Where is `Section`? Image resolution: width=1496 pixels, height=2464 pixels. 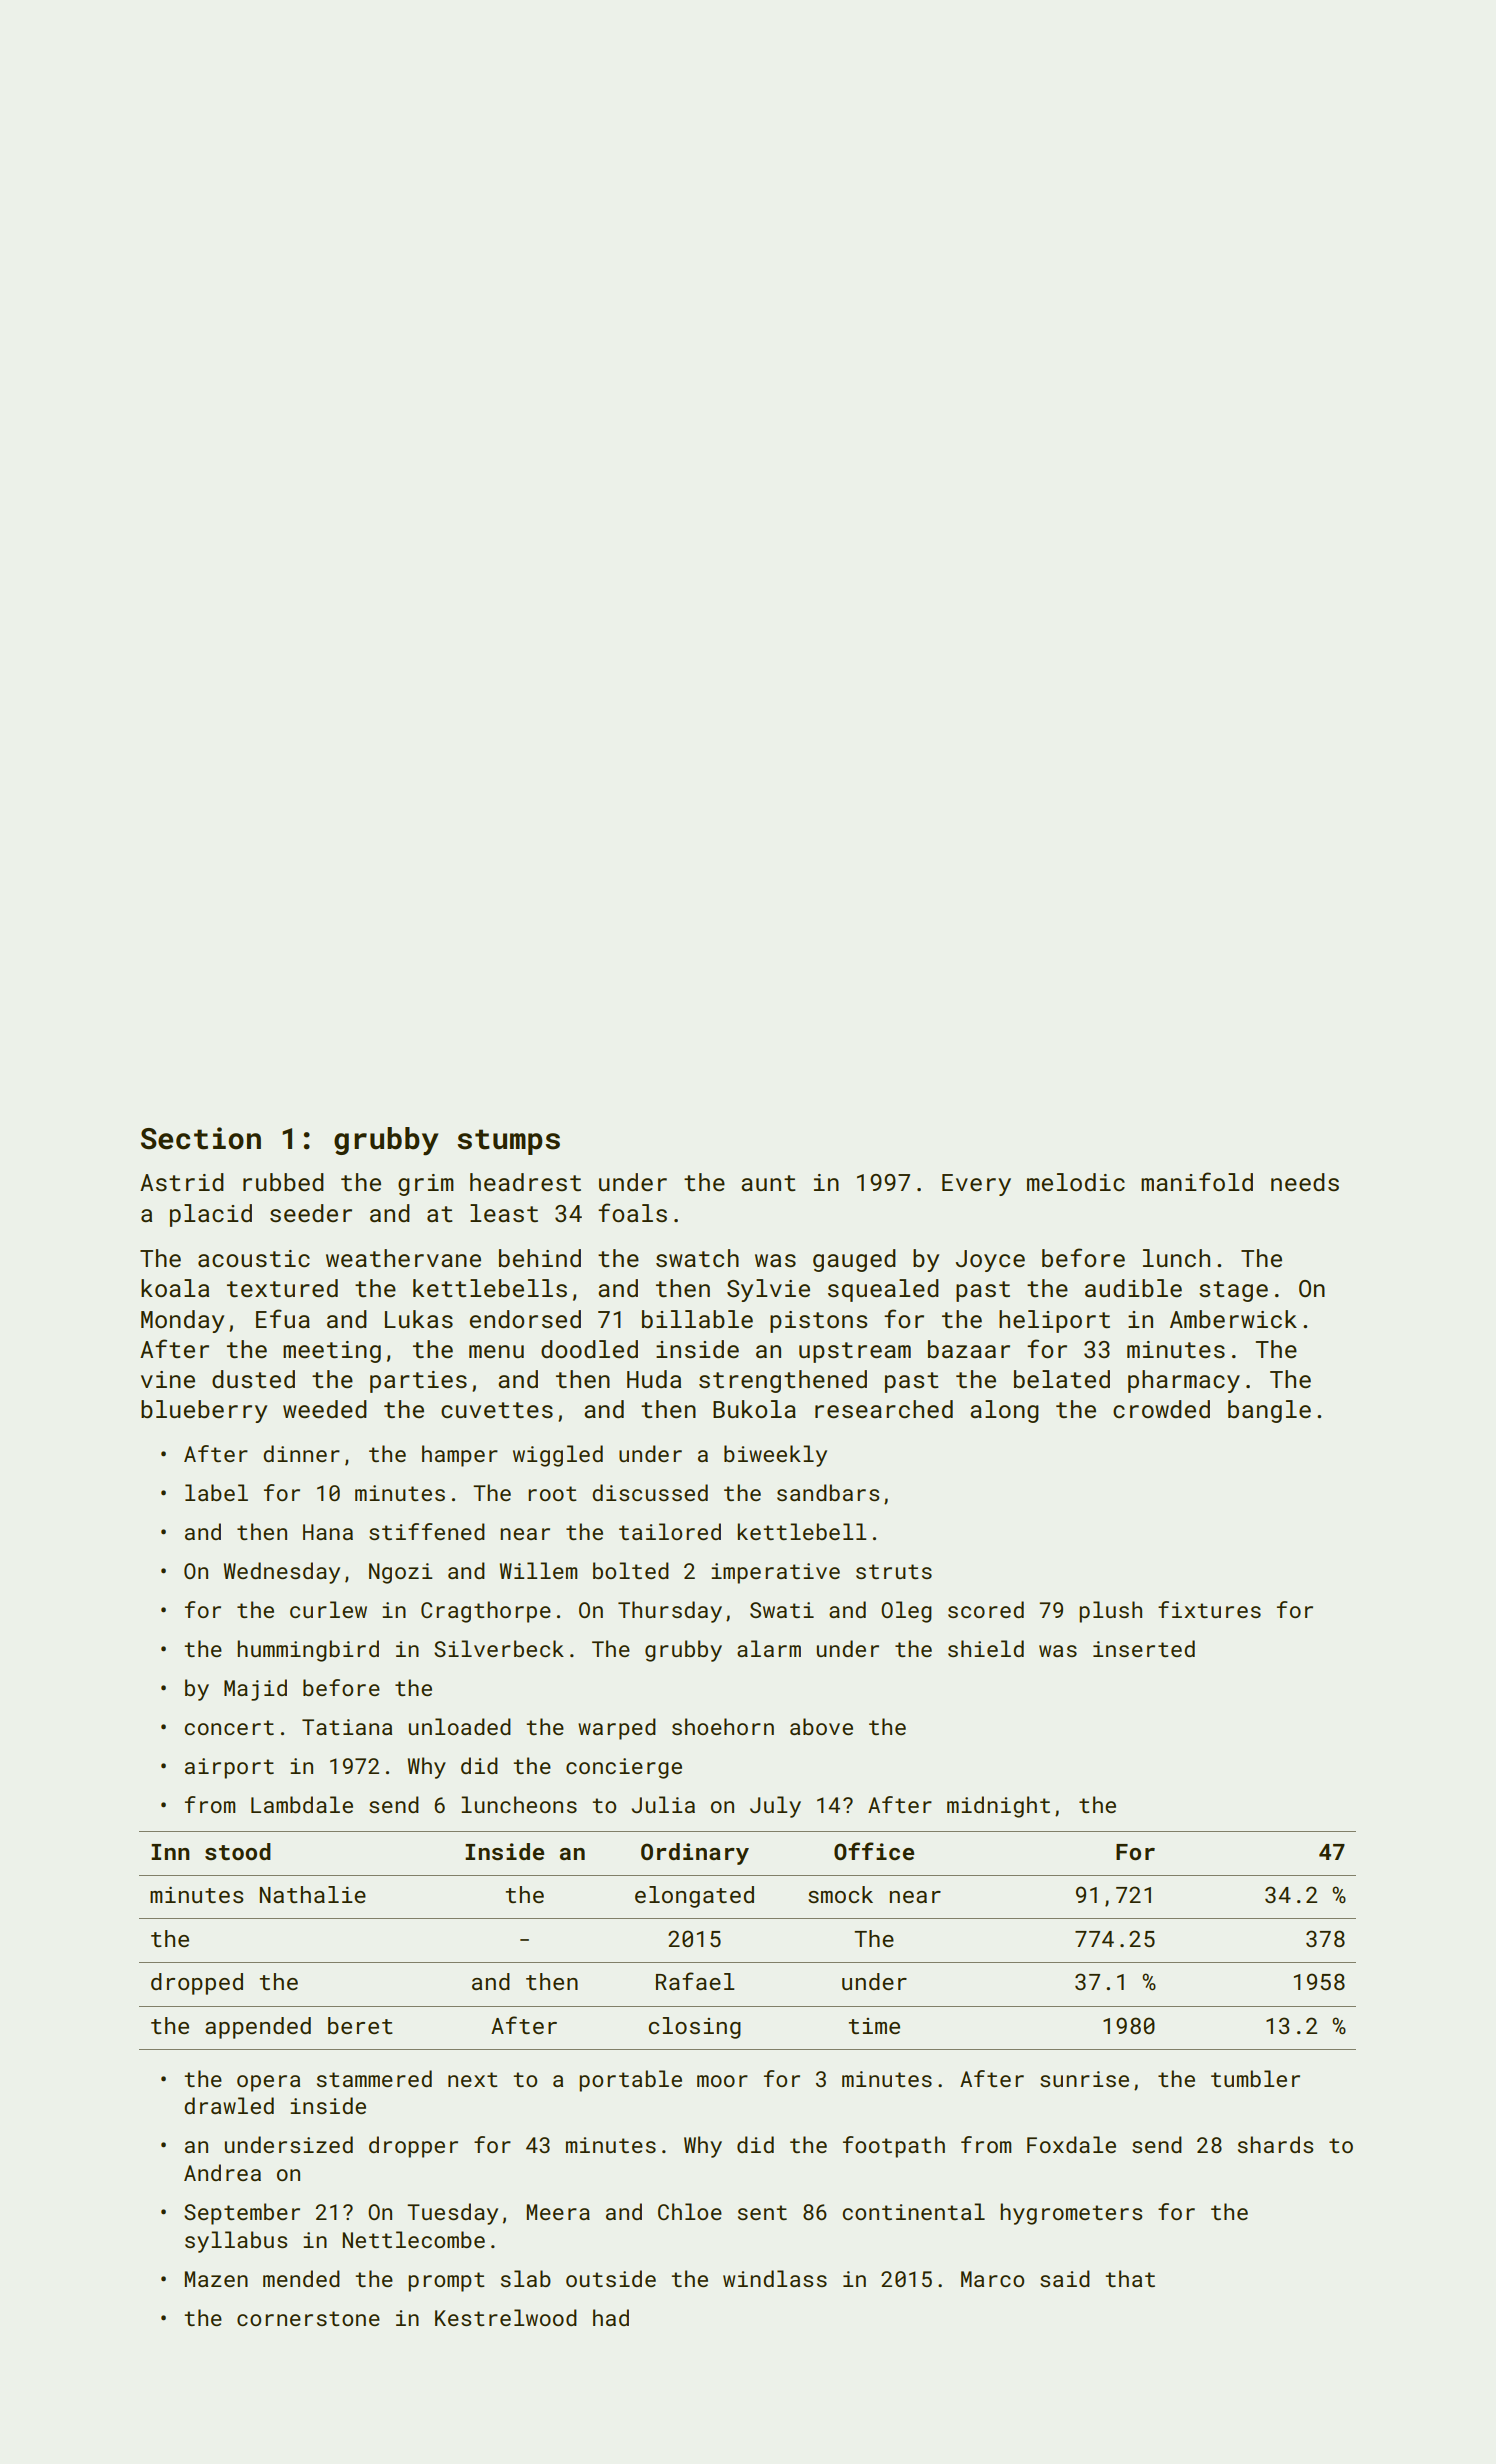 Section is located at coordinates (201, 1138).
